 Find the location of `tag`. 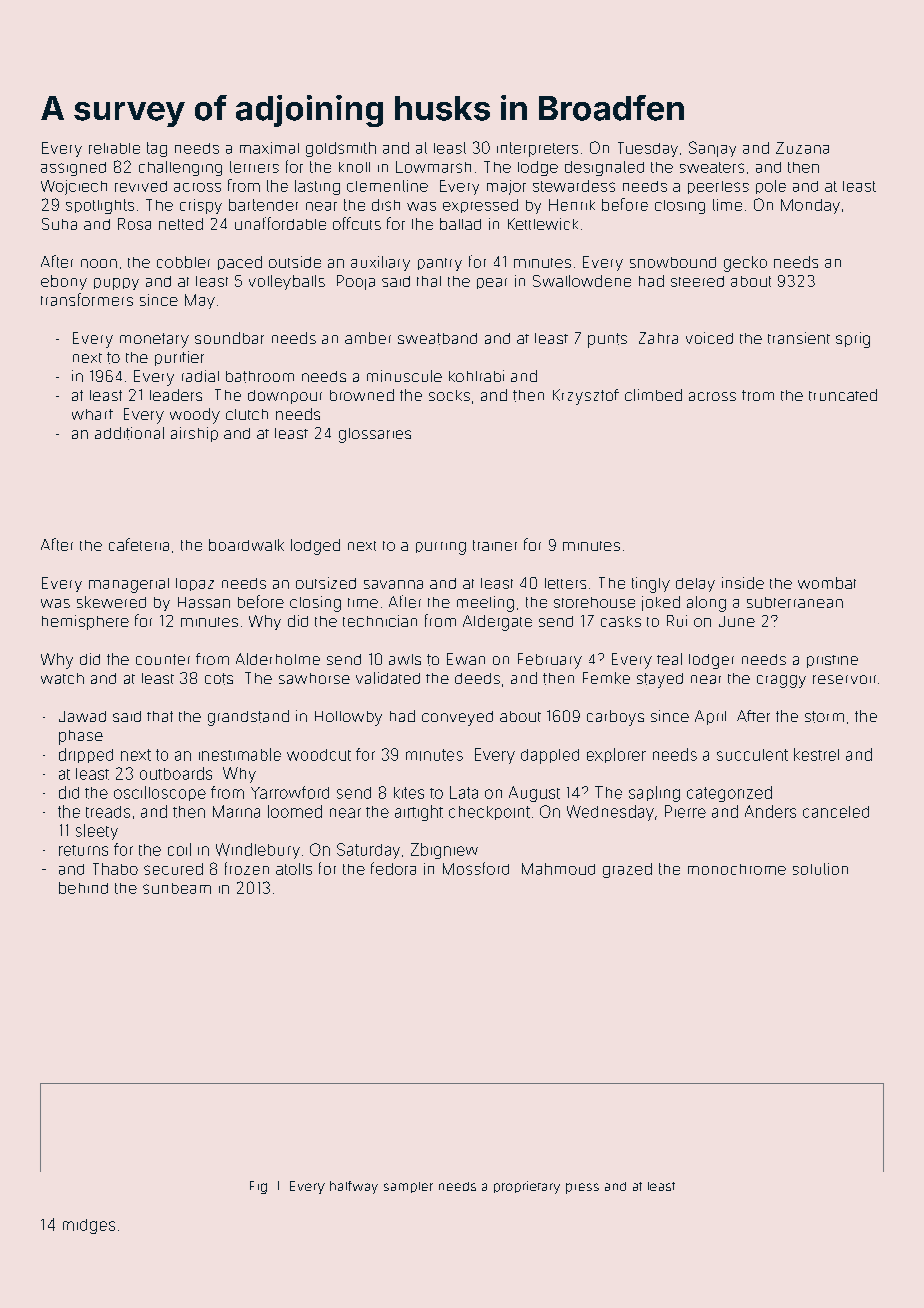

tag is located at coordinates (157, 149).
